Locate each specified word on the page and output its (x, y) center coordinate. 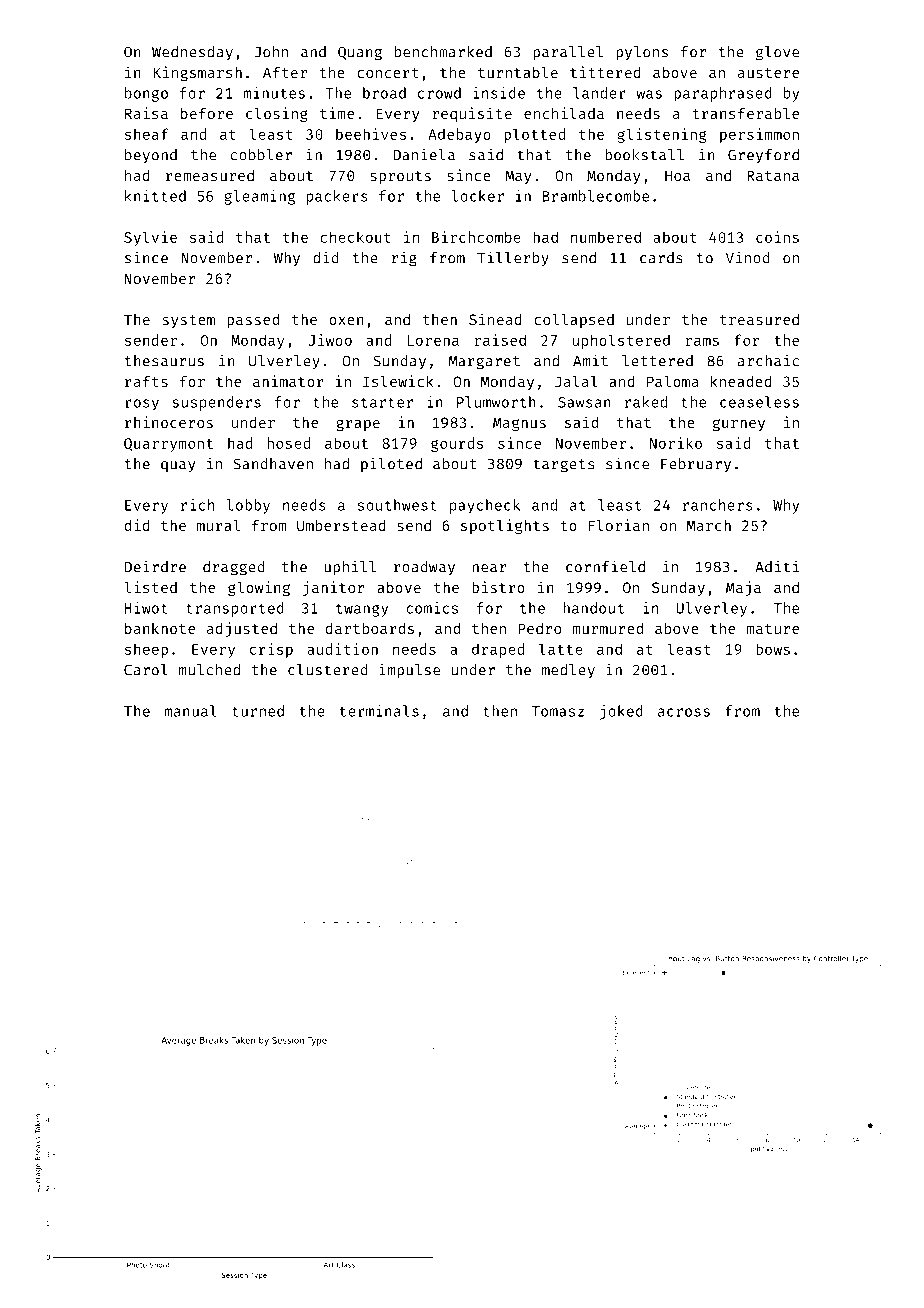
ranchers (718, 505)
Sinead (495, 319)
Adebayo (459, 135)
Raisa (146, 113)
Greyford (763, 156)
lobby (248, 506)
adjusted (242, 629)
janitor (333, 588)
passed (253, 320)
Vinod (748, 257)
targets (563, 466)
